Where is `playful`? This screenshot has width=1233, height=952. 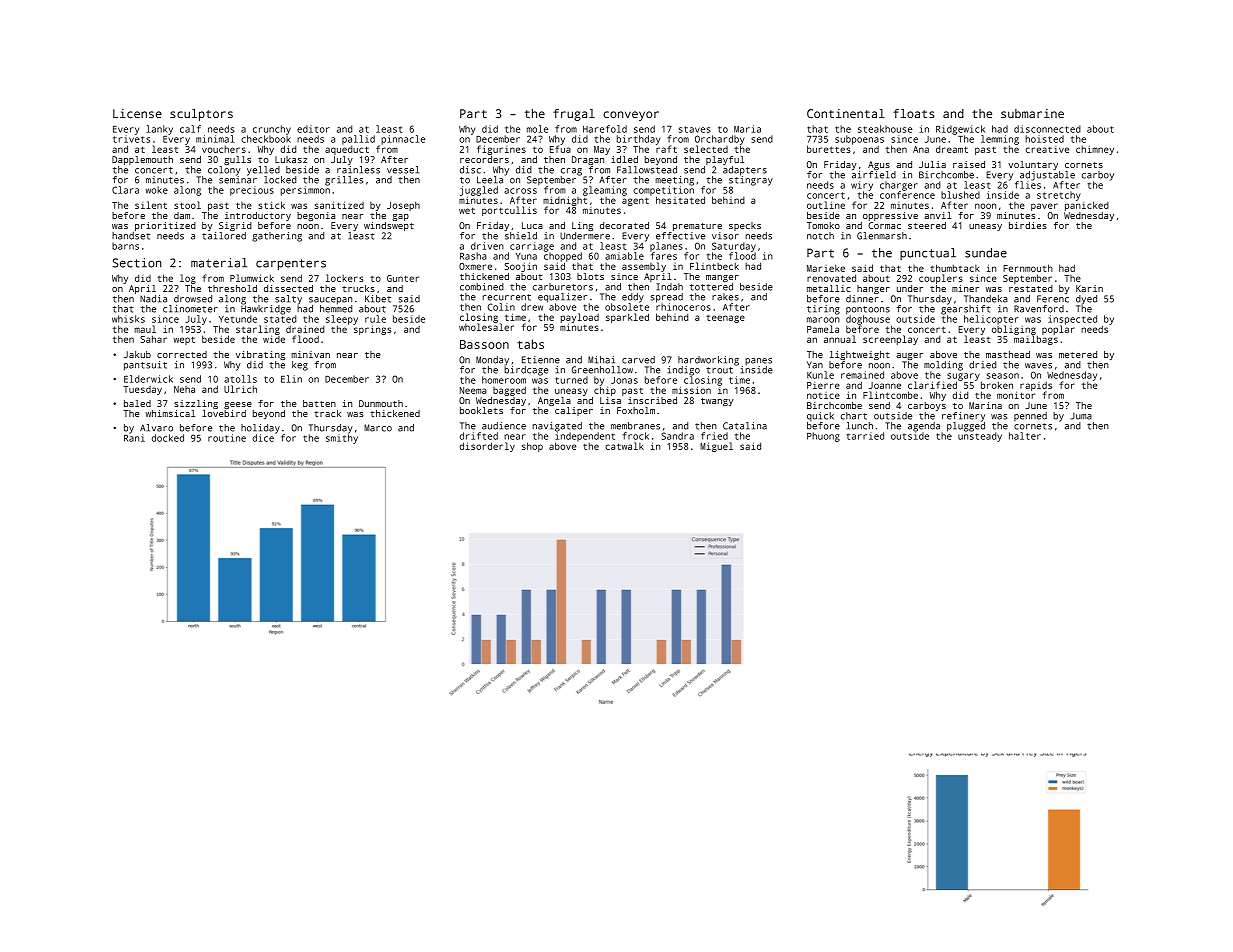 playful is located at coordinates (725, 160).
